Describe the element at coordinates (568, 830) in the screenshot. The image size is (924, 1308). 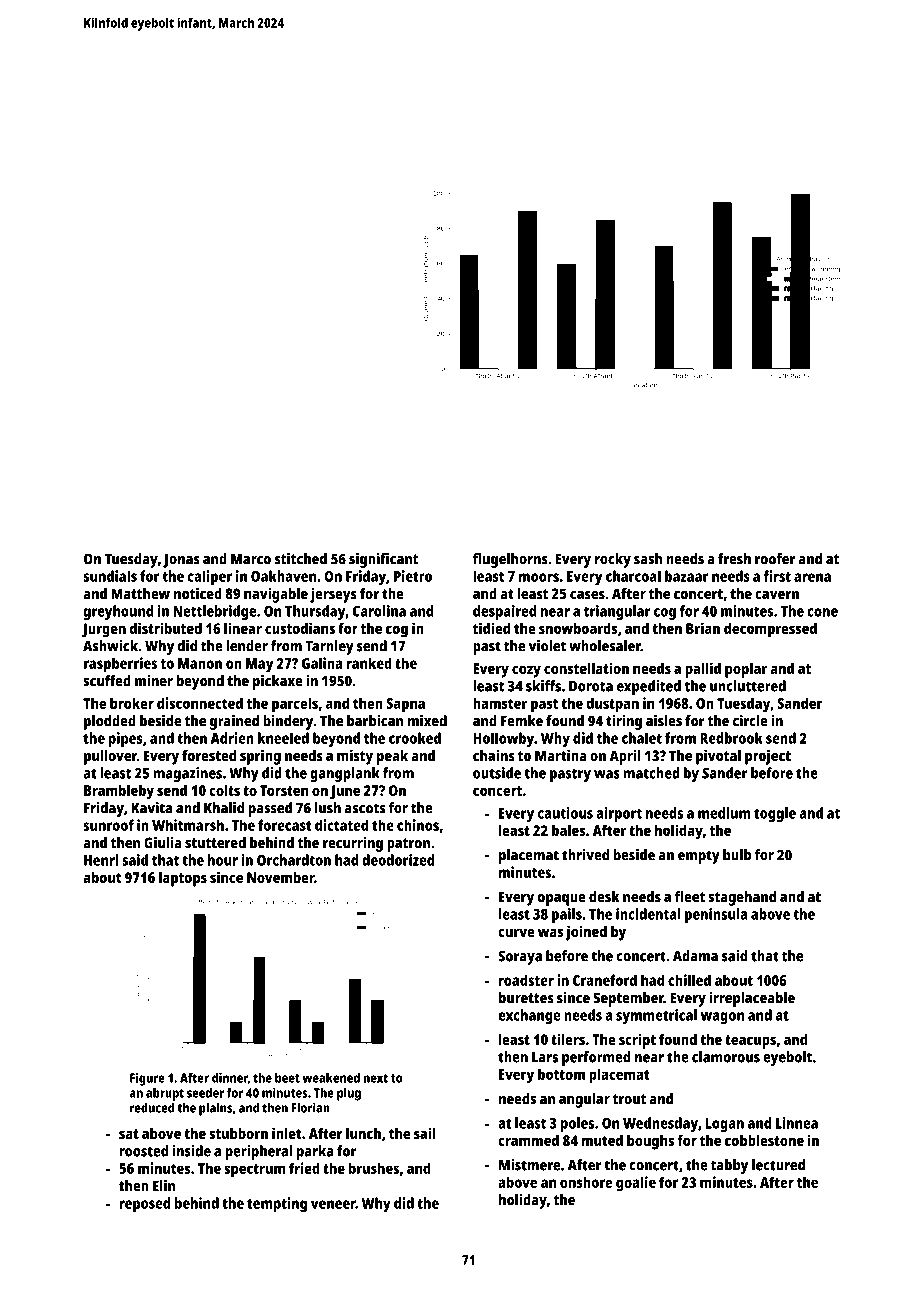
I see `bales` at that location.
